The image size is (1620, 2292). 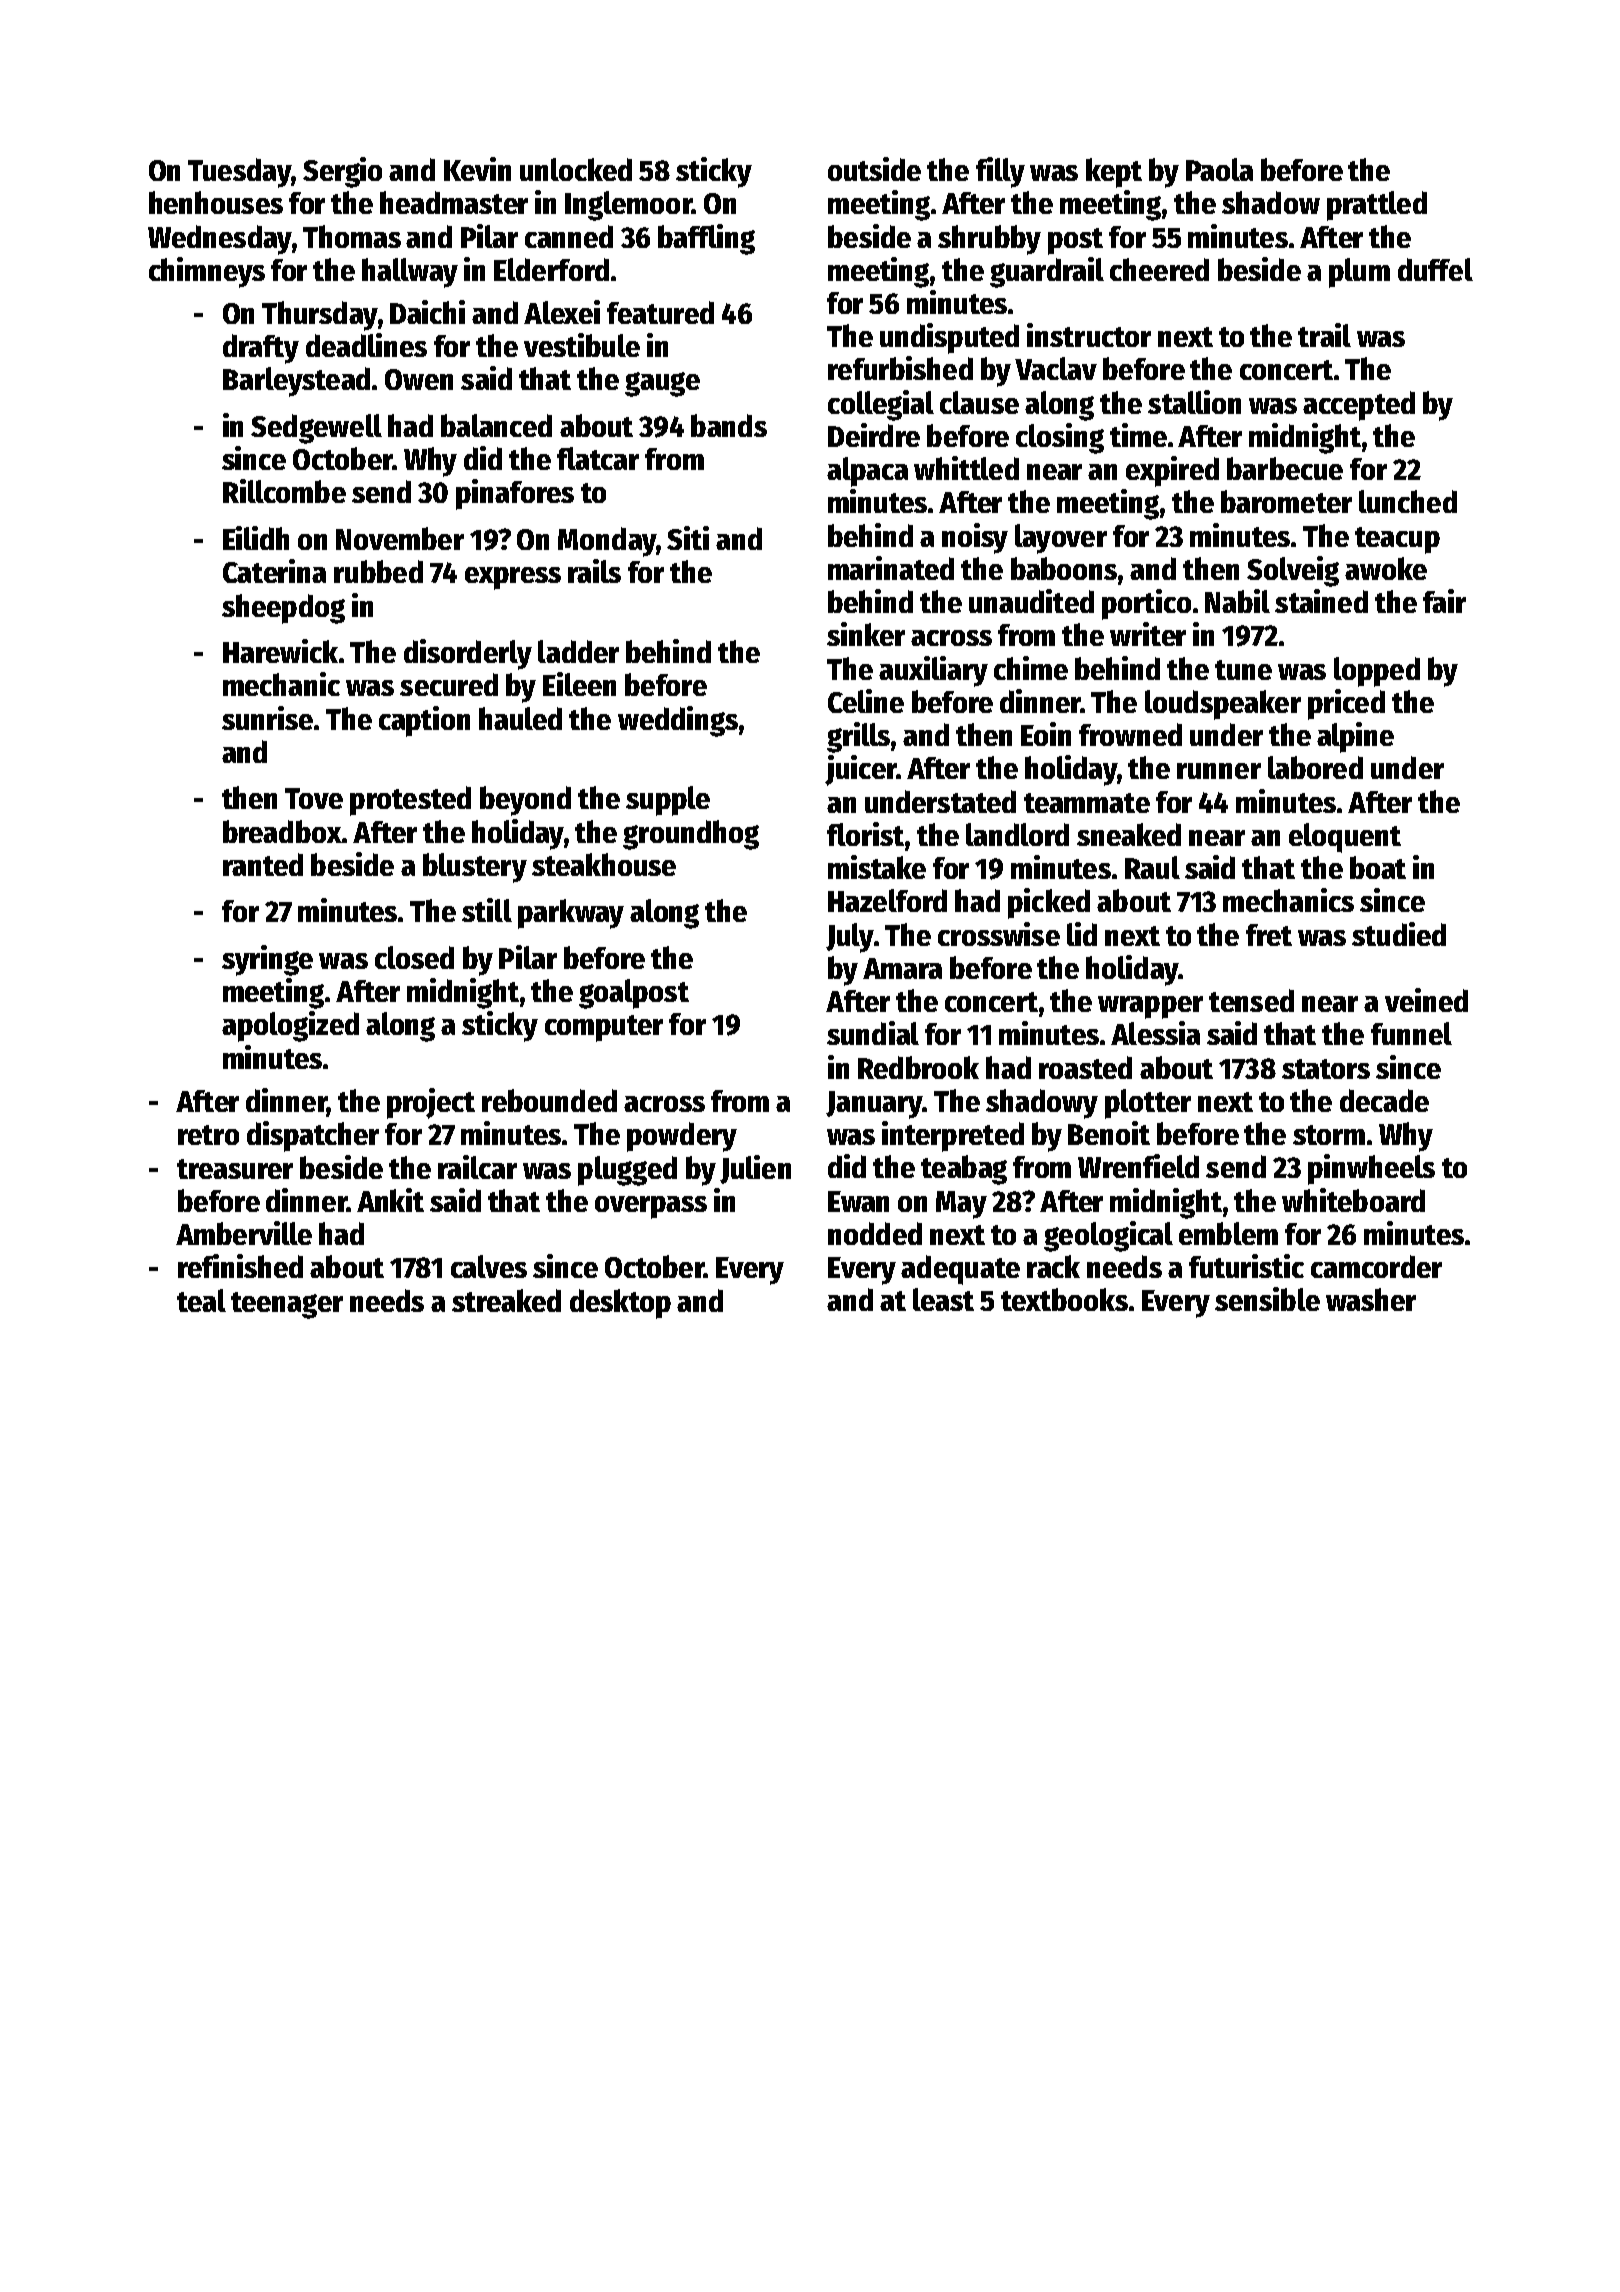 What do you see at coordinates (235, 1169) in the document?
I see `treasurer` at bounding box center [235, 1169].
